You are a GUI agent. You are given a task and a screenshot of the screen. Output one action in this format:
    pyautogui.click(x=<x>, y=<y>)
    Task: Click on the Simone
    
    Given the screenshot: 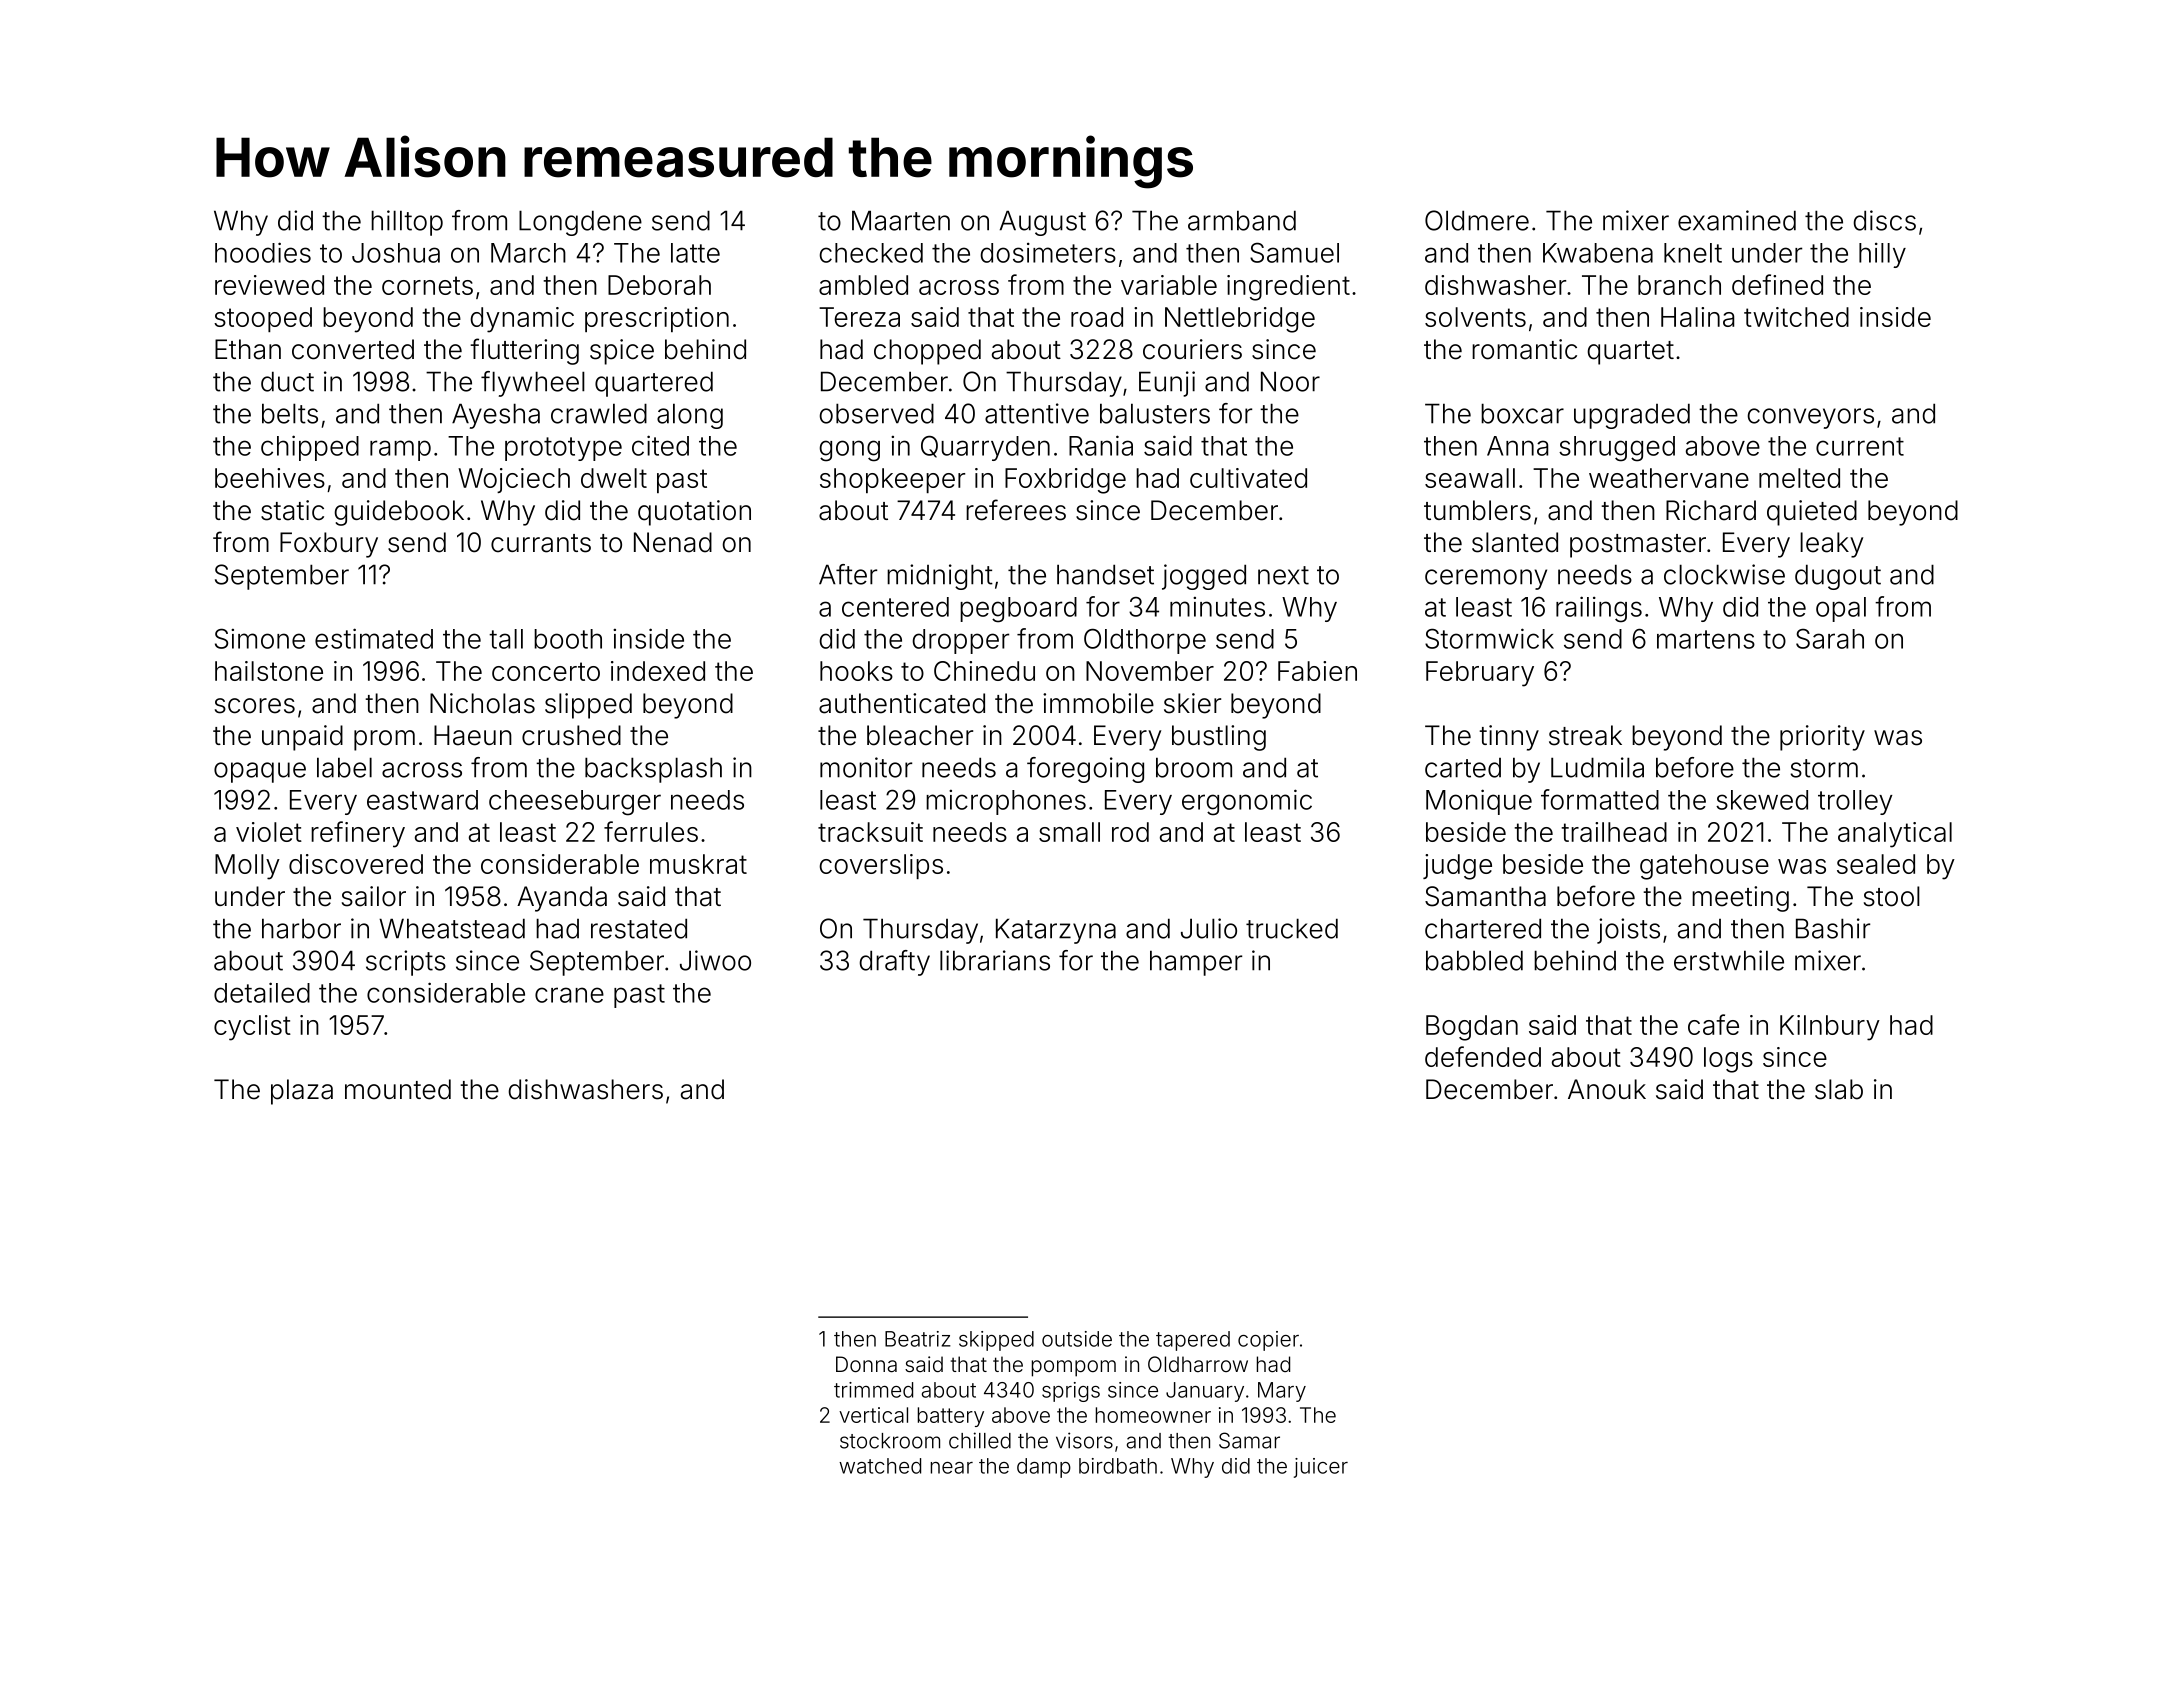 What is the action you would take?
    pyautogui.click(x=260, y=638)
